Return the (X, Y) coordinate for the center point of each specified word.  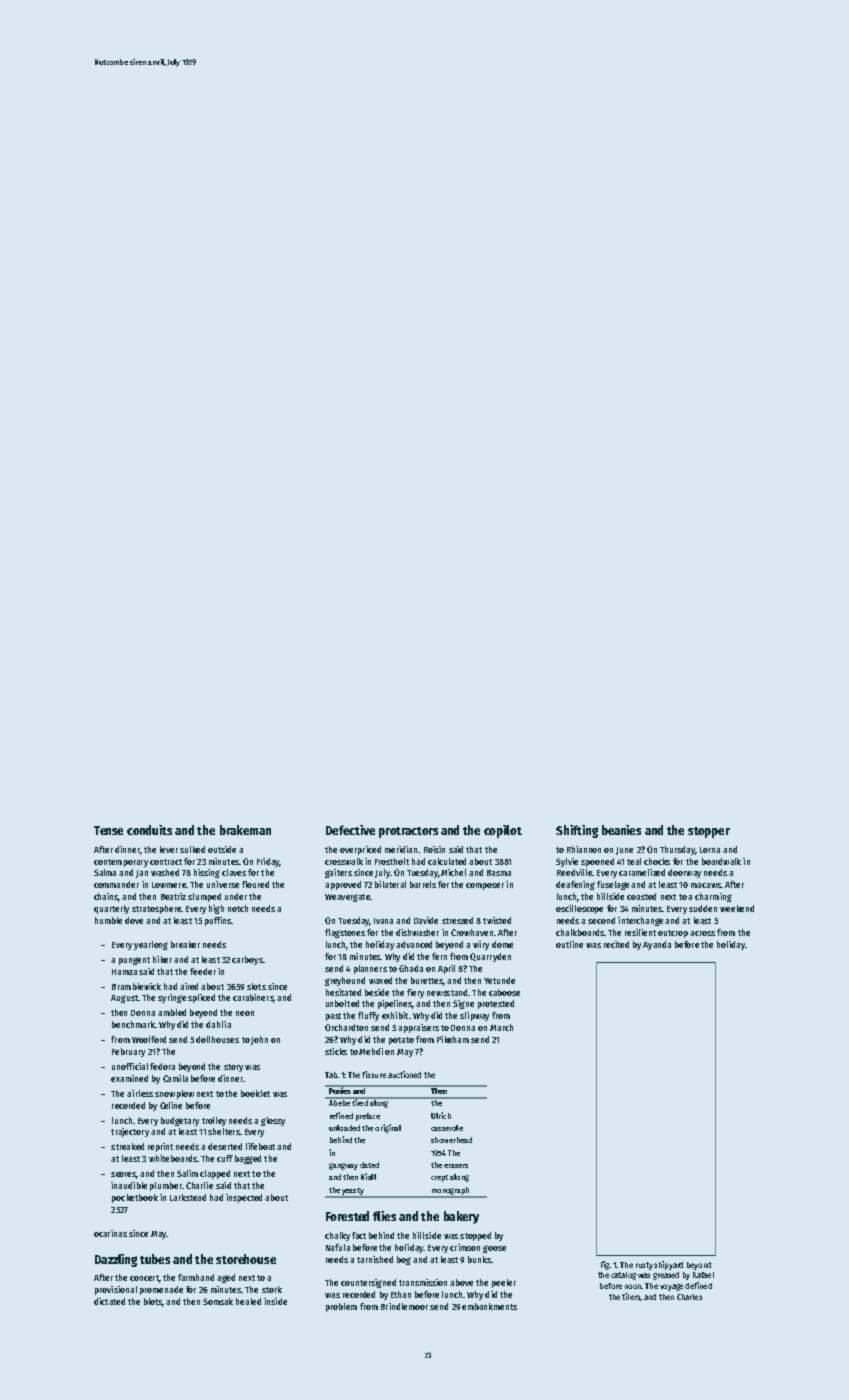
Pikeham (453, 1039)
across (702, 933)
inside (275, 1301)
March (501, 1027)
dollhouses (217, 1039)
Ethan (401, 1294)
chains (106, 897)
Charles (689, 1297)
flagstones (345, 933)
